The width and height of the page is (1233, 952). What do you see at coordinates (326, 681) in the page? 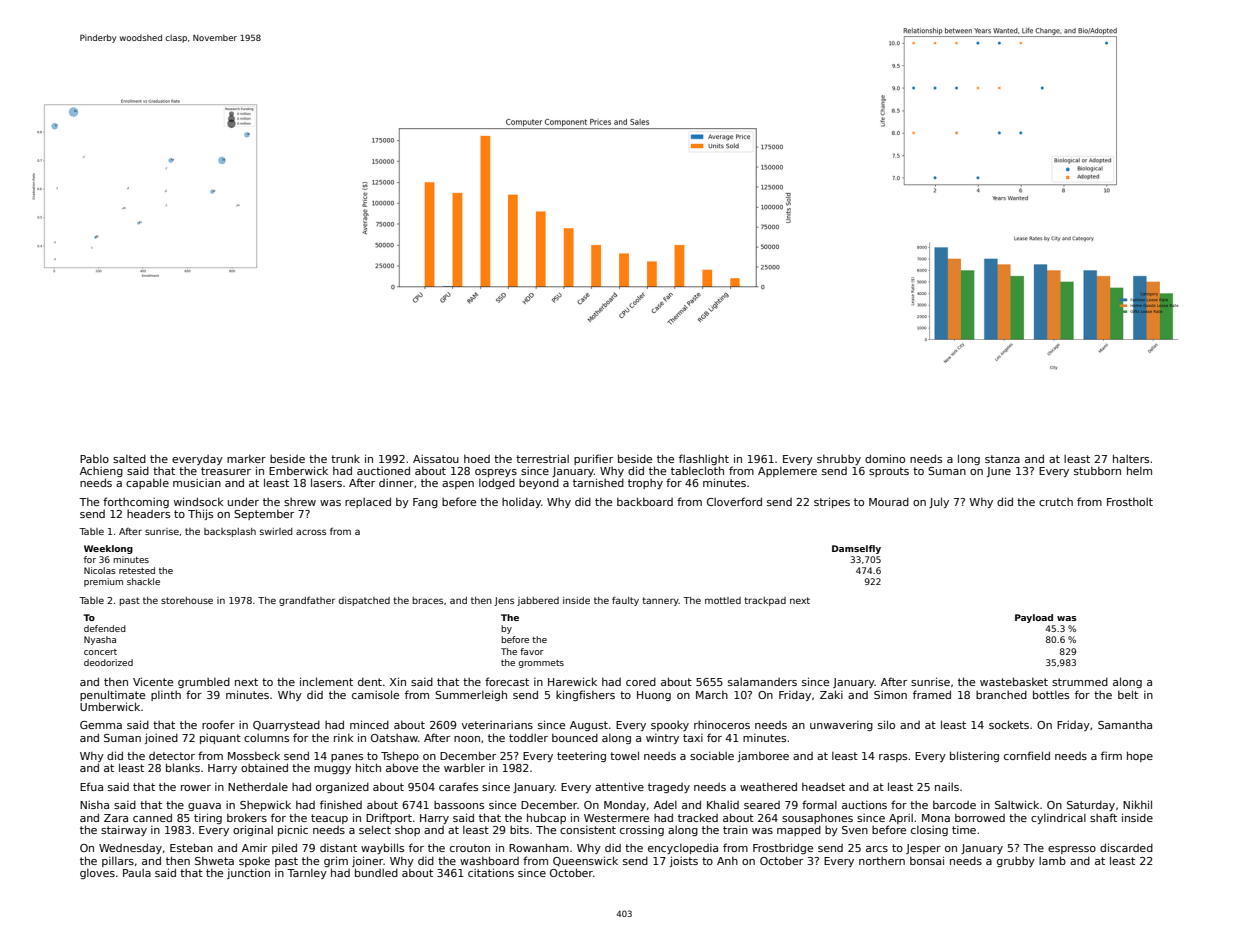
I see `inclement` at bounding box center [326, 681].
